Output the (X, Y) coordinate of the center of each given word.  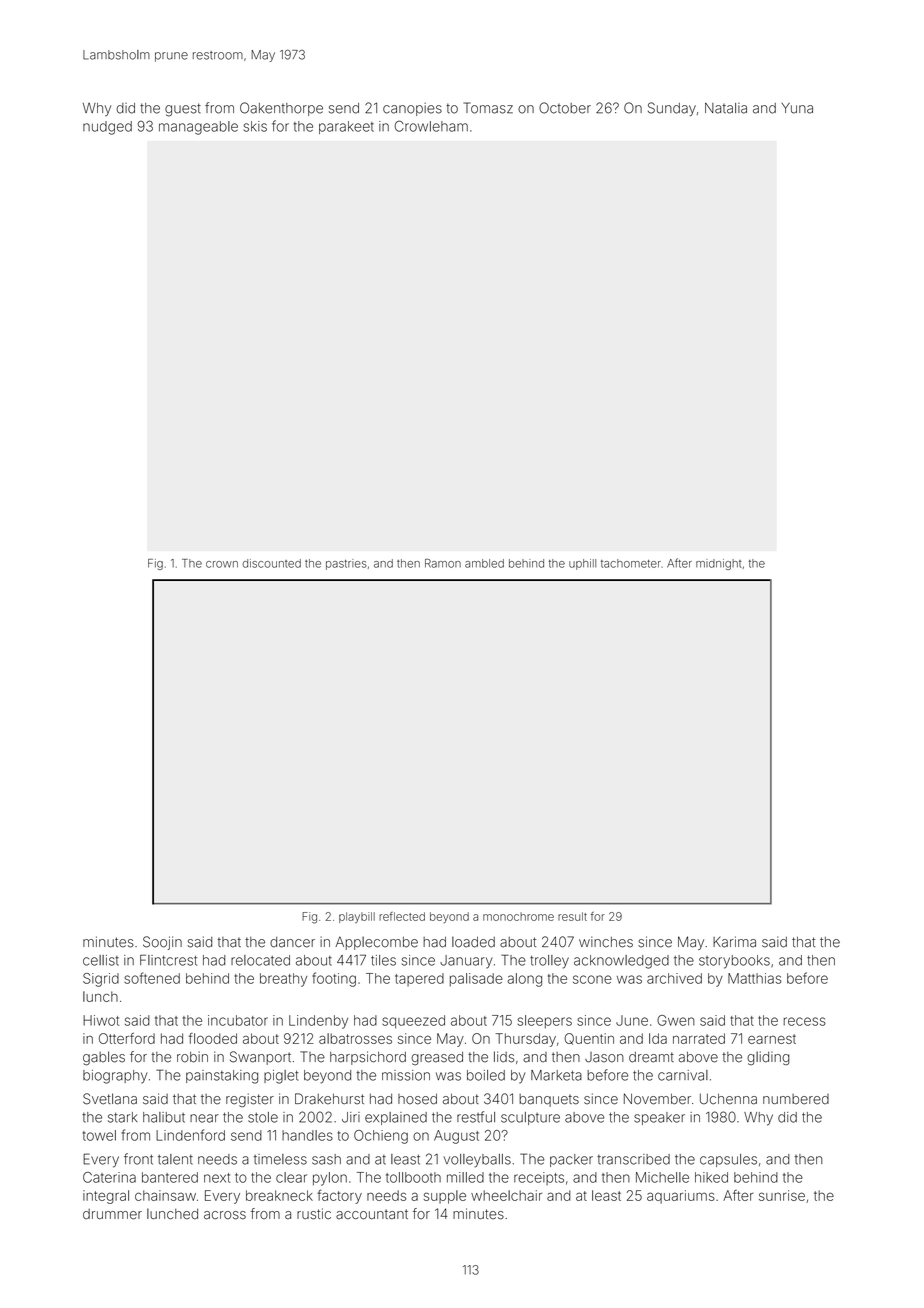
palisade (476, 980)
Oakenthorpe (281, 109)
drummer (112, 1214)
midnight (718, 564)
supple (445, 1197)
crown (222, 564)
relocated (260, 960)
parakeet (346, 127)
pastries (346, 564)
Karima (734, 942)
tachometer (631, 563)
